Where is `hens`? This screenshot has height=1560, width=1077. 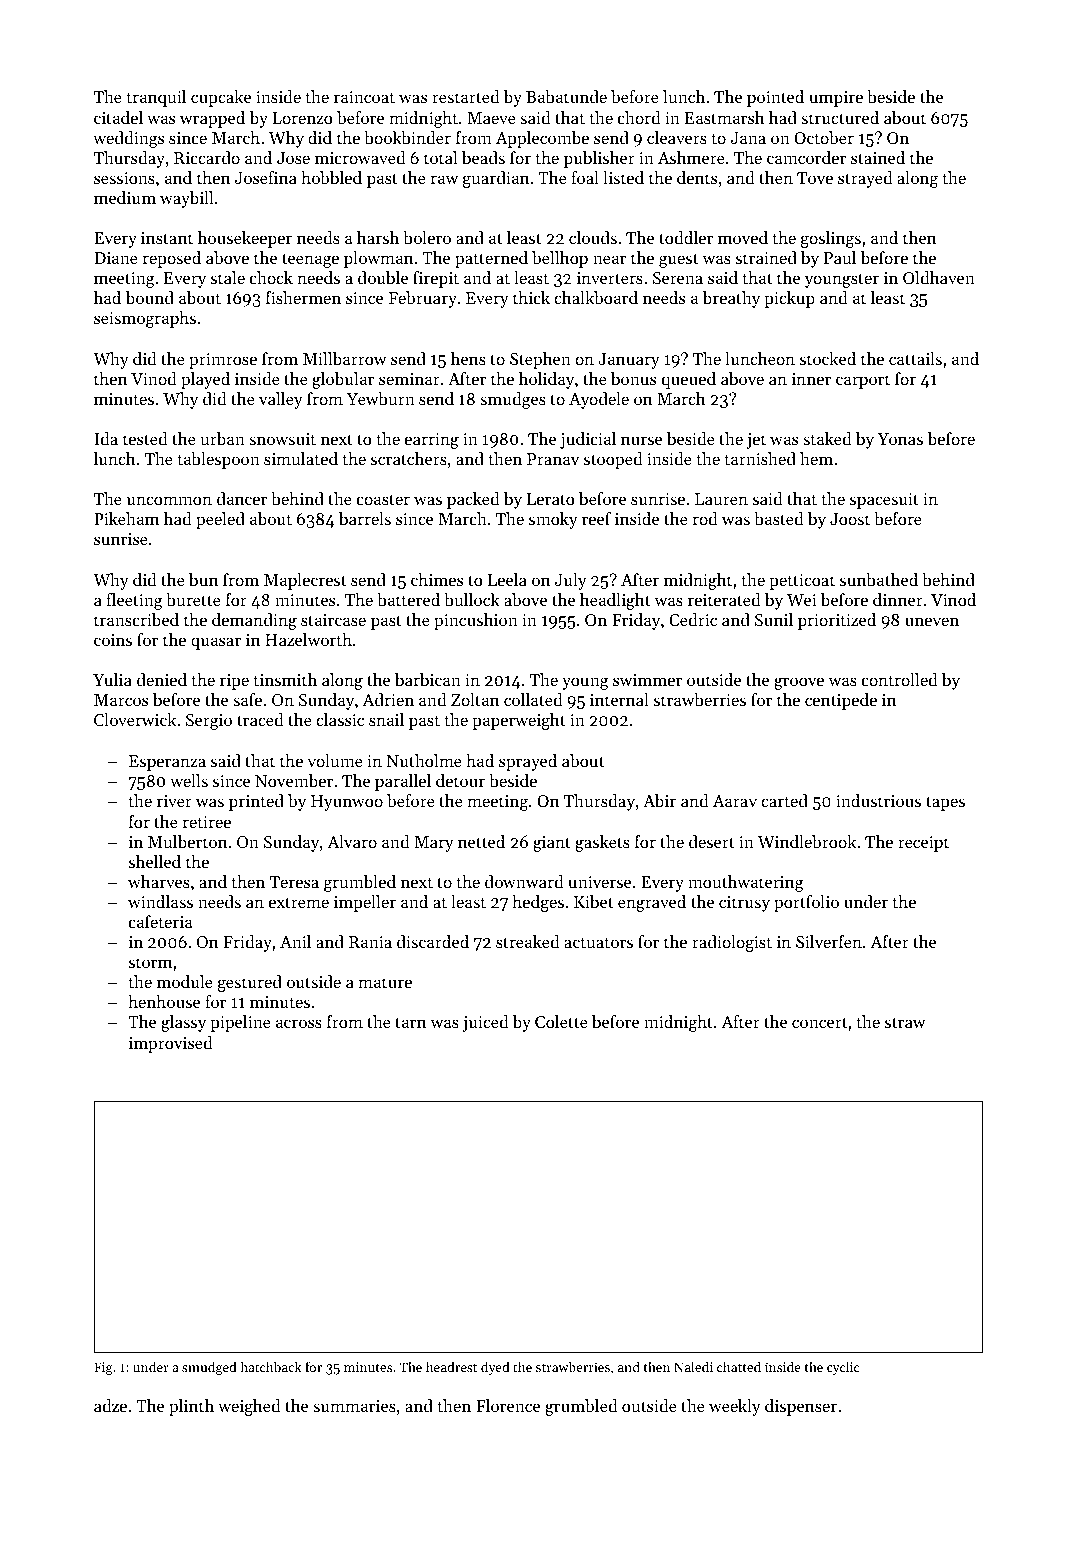
hens is located at coordinates (468, 358).
